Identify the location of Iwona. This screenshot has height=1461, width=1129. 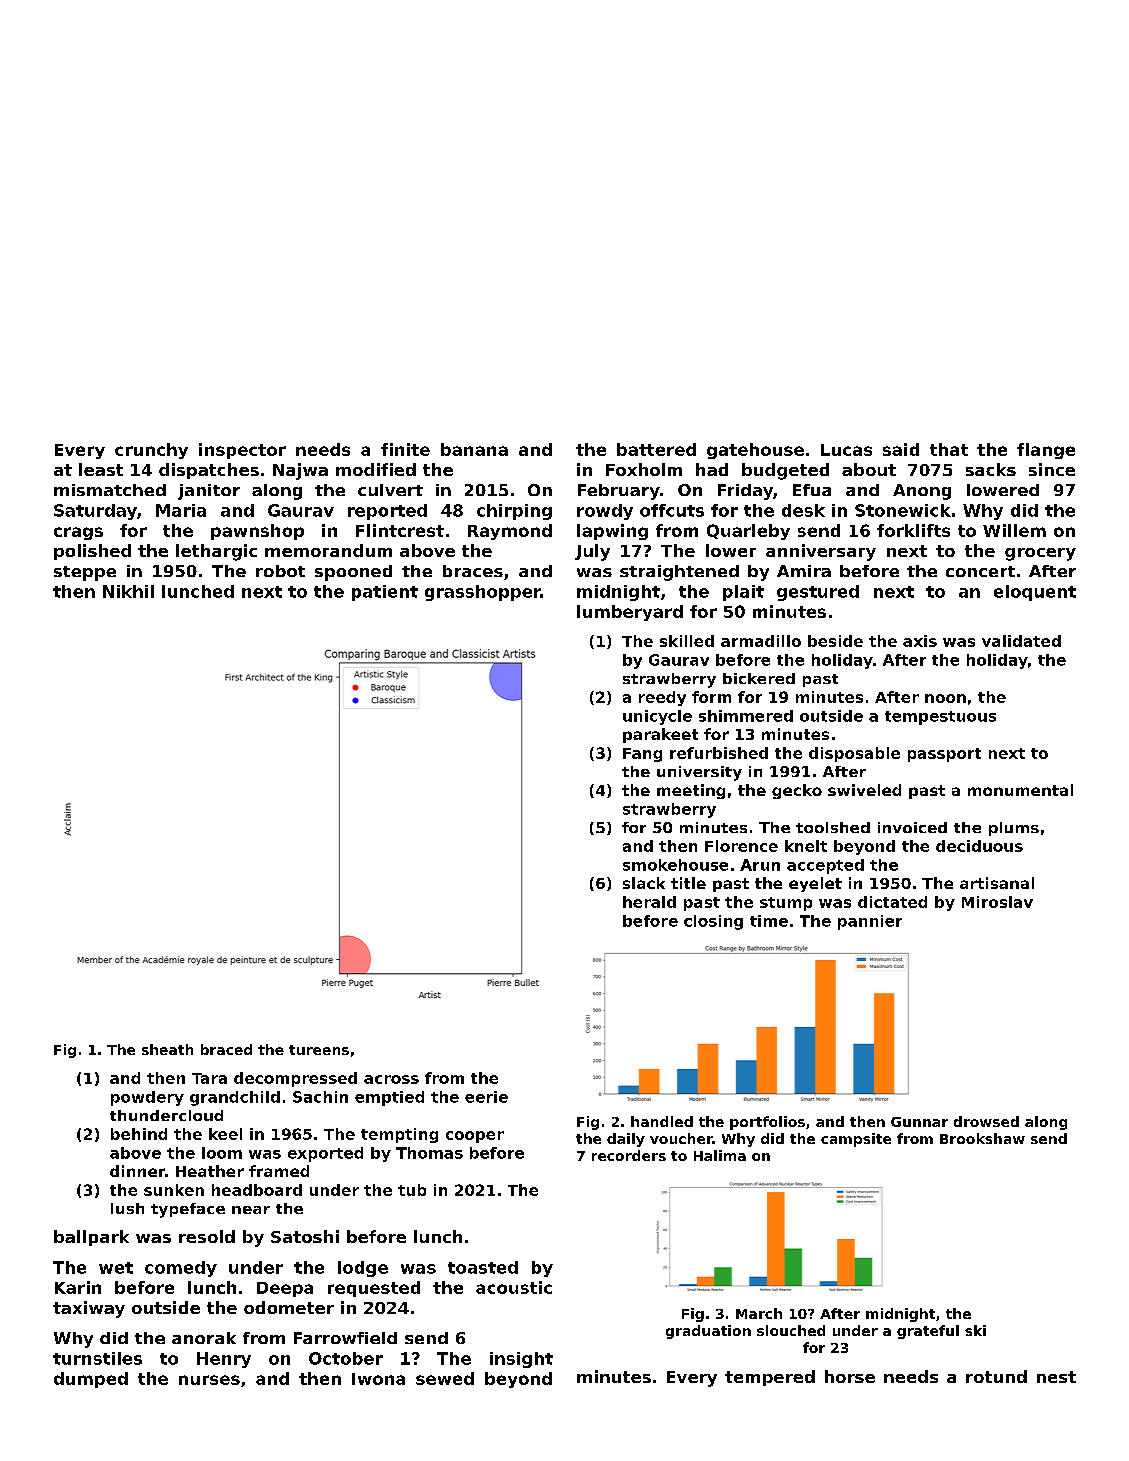
(378, 1379).
